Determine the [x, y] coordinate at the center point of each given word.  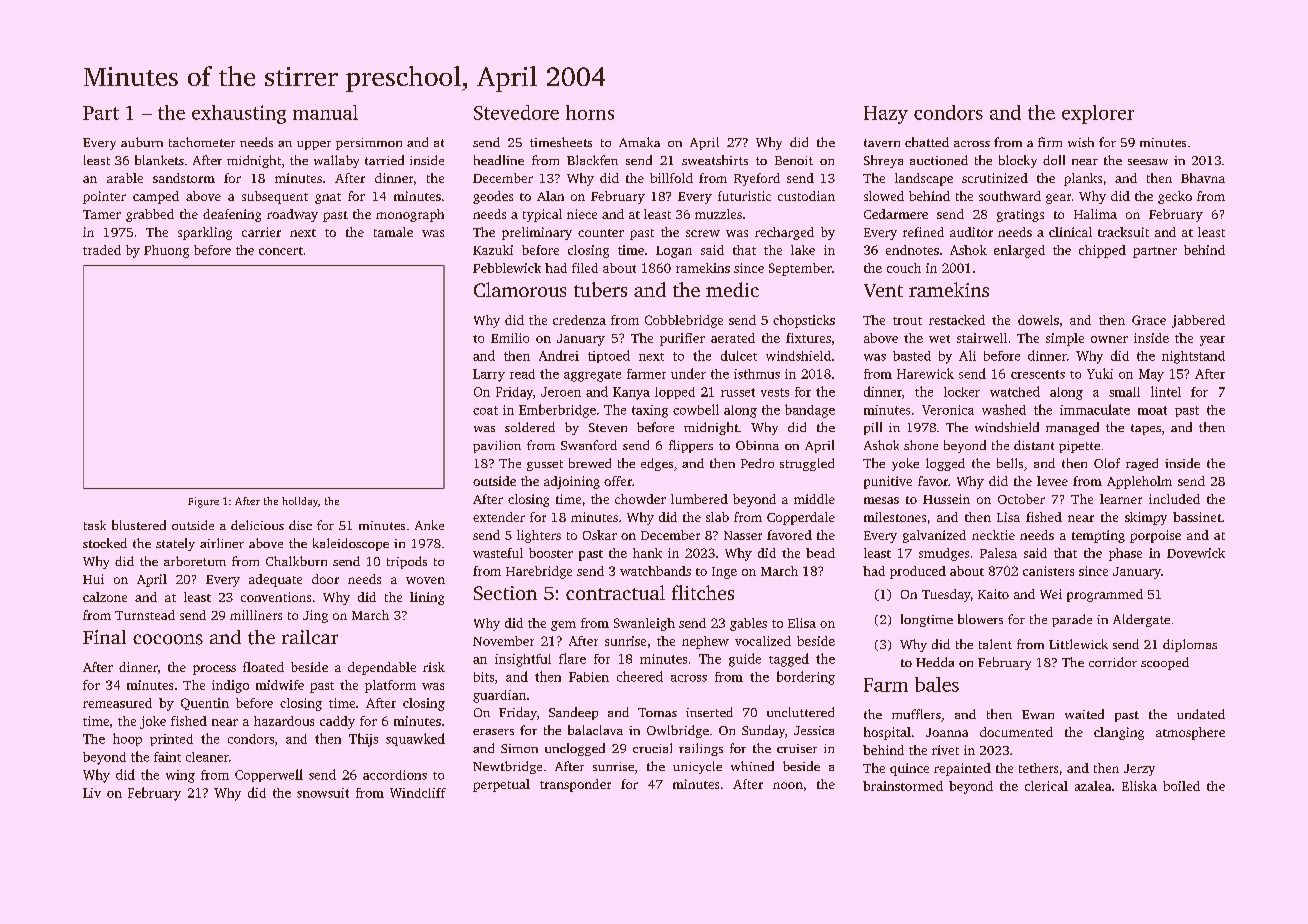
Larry [489, 375]
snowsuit [323, 793]
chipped [1102, 251]
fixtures [808, 338]
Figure [203, 502]
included [1174, 499]
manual [325, 112]
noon [788, 785]
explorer [1098, 114]
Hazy [886, 115]
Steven [608, 427]
